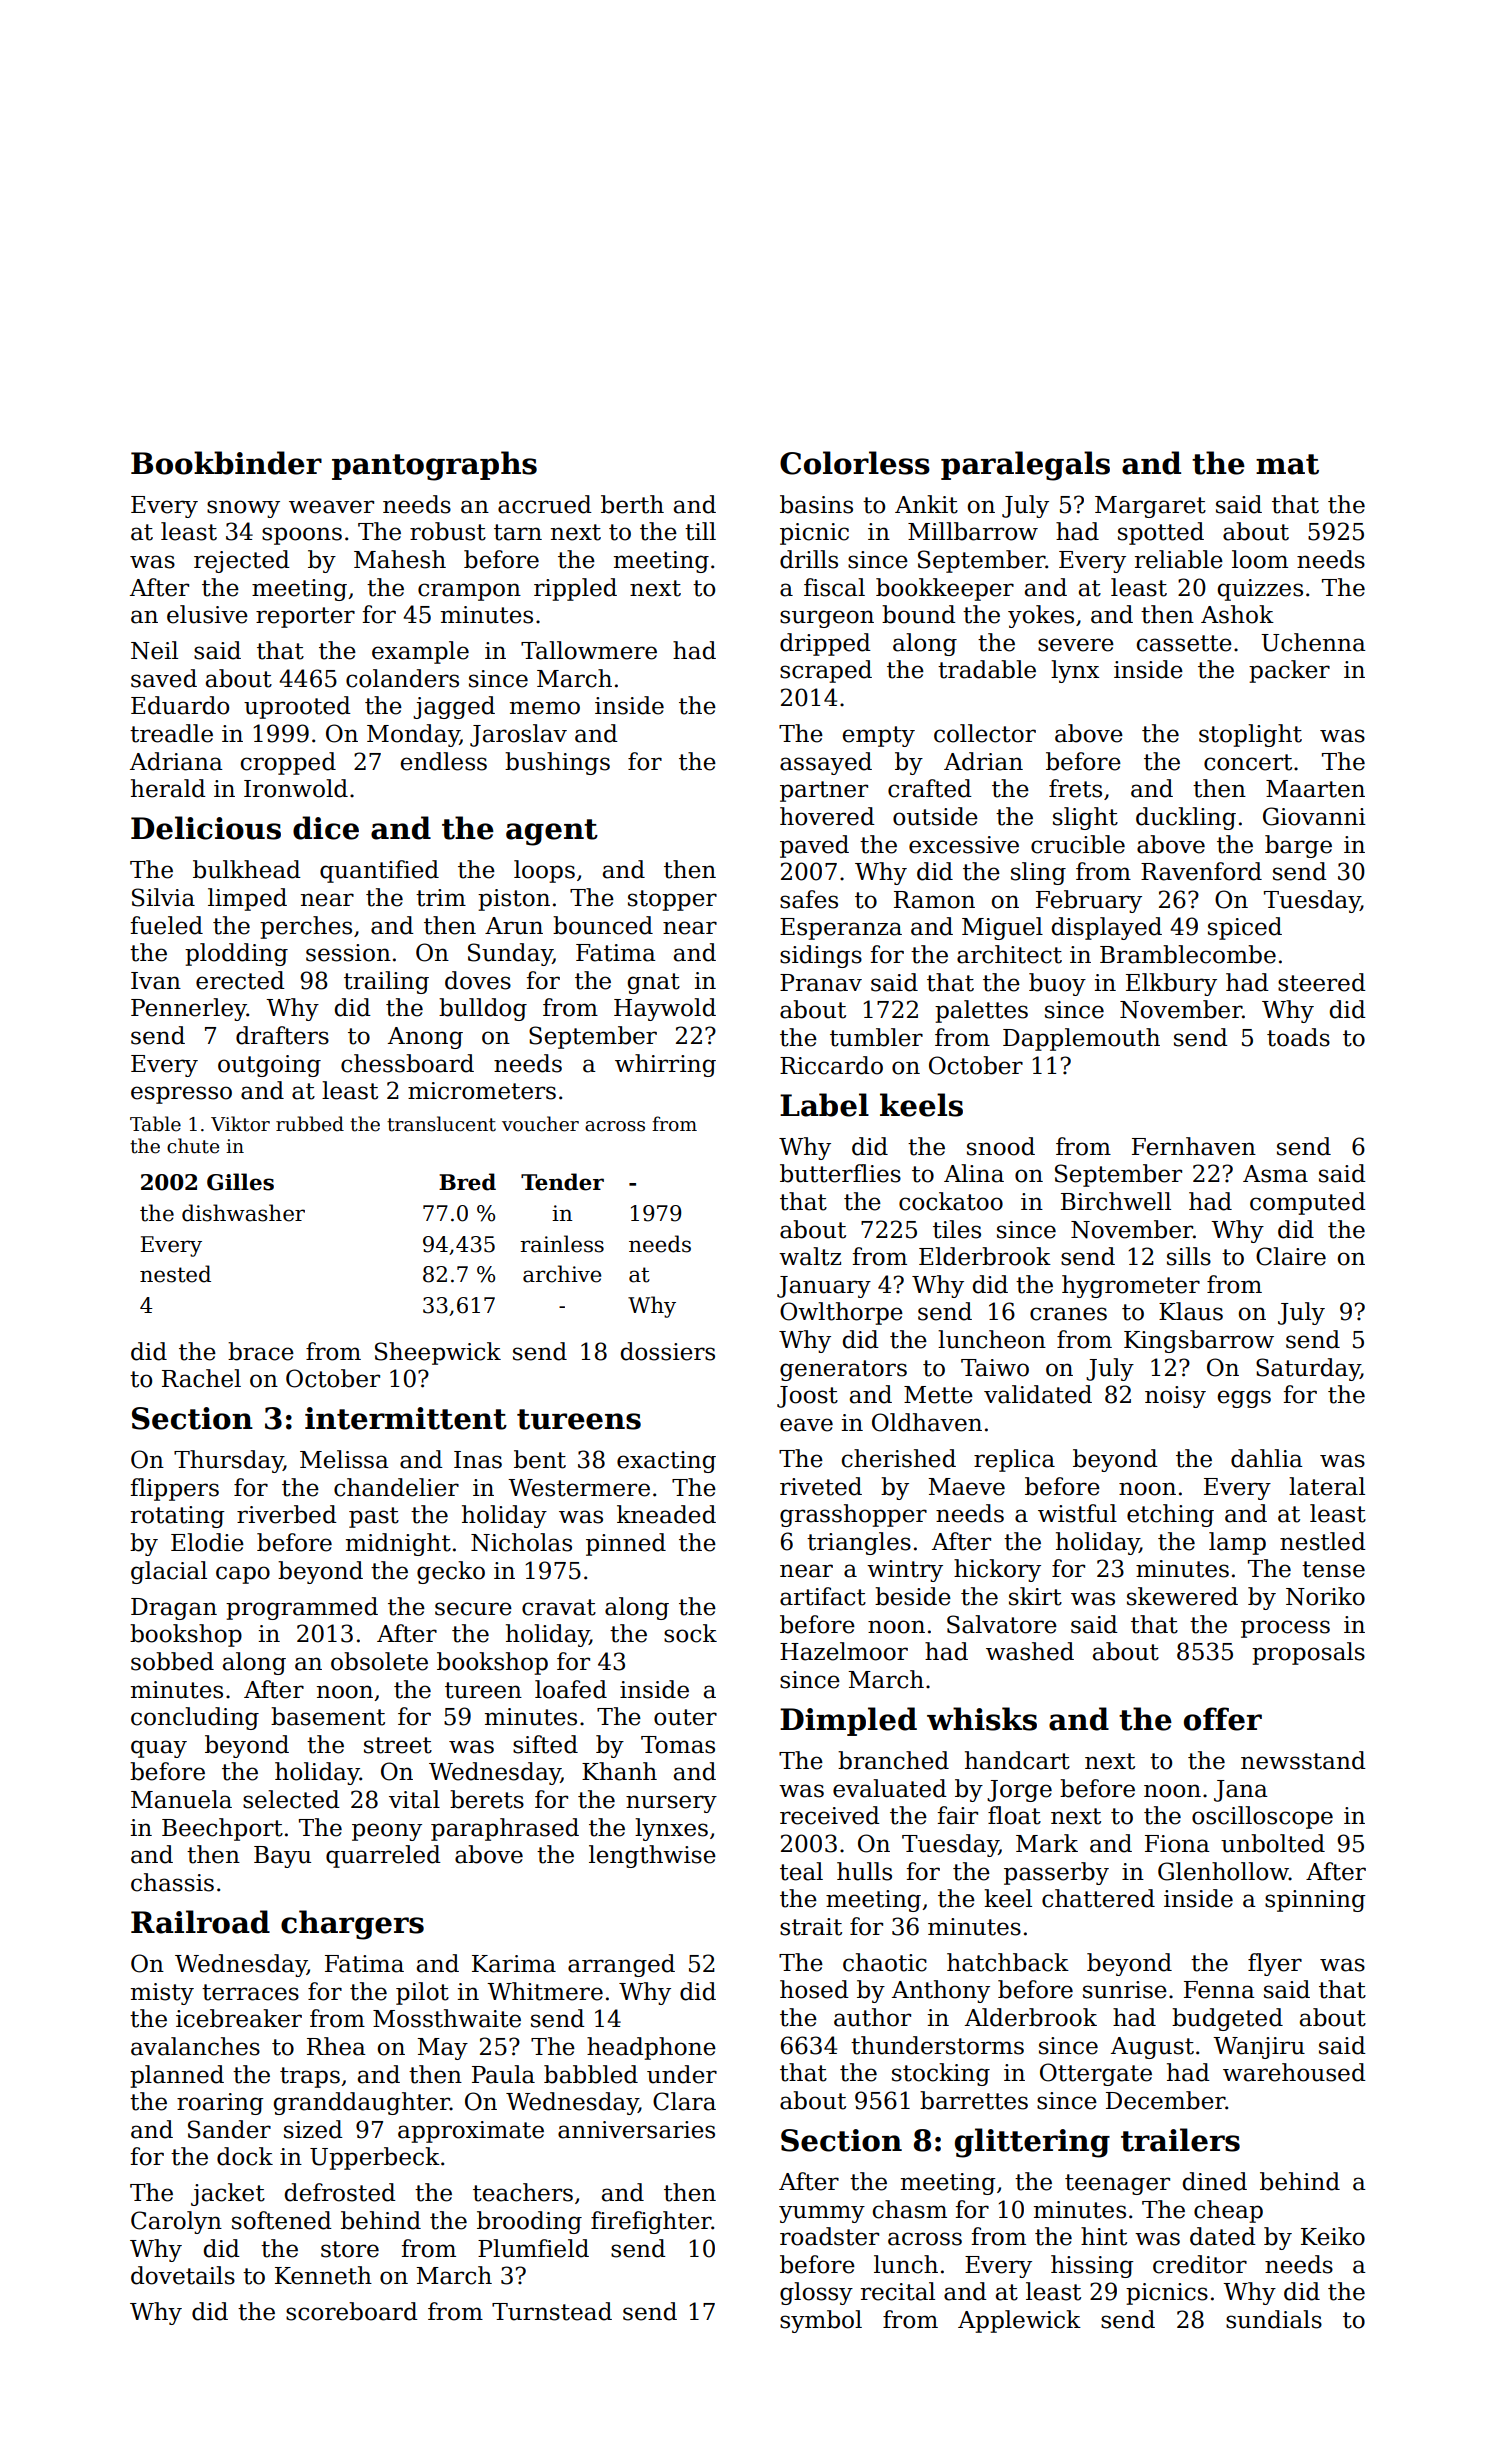 This screenshot has height=2464, width=1496. What do you see at coordinates (1025, 466) in the screenshot?
I see `paralegals` at bounding box center [1025, 466].
